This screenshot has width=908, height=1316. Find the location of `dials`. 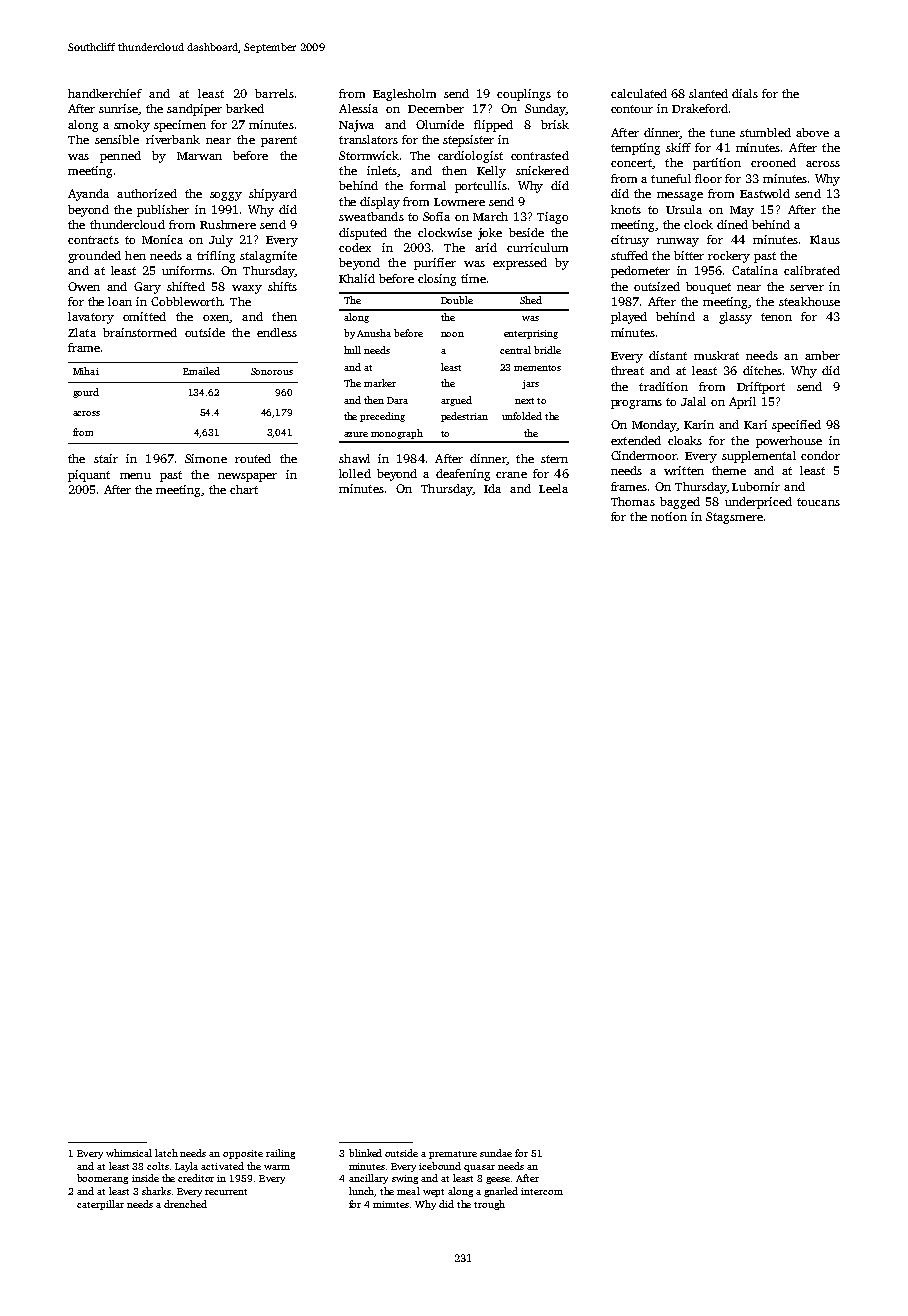

dials is located at coordinates (745, 93).
